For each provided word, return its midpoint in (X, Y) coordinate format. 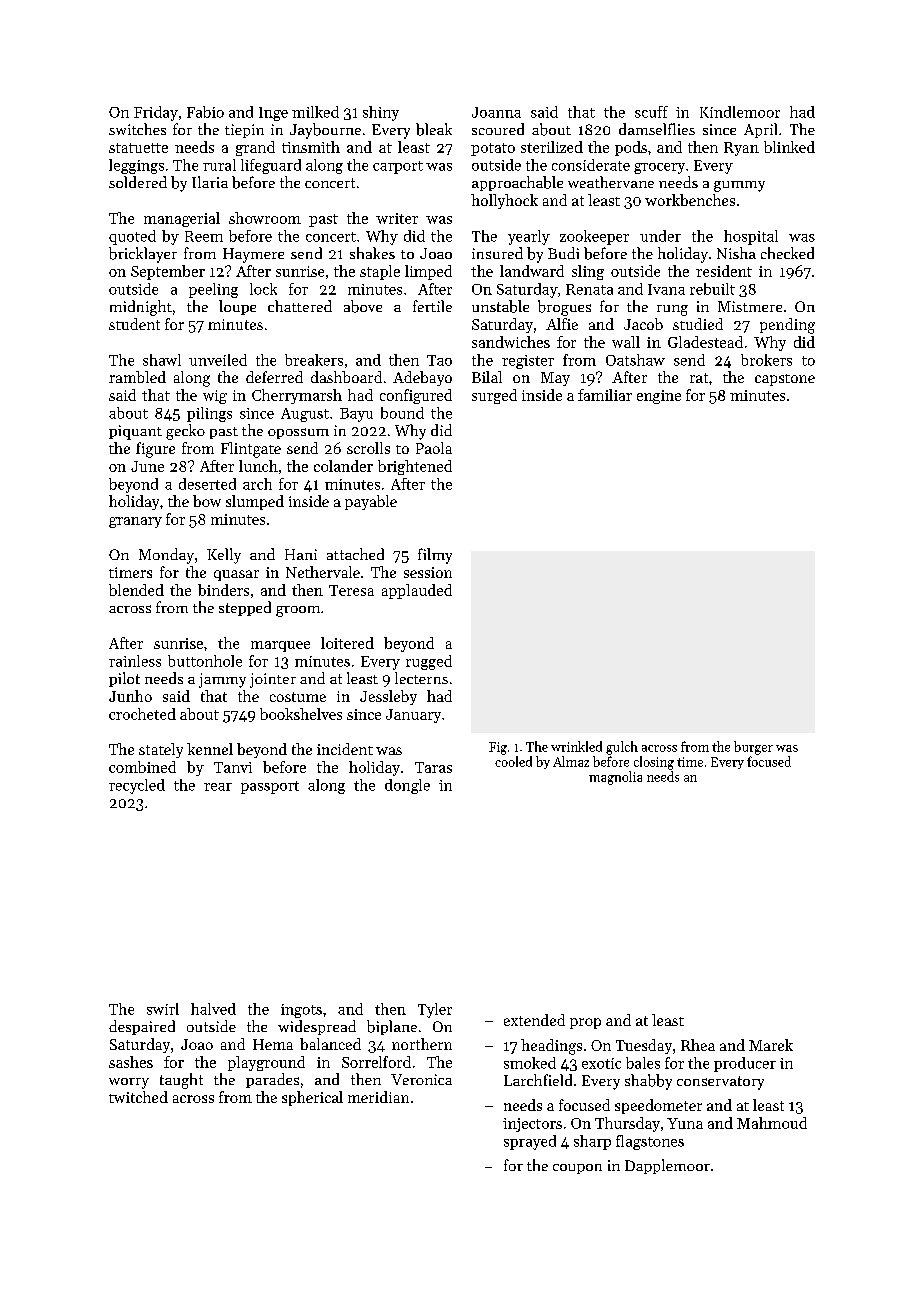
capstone (785, 380)
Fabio (205, 112)
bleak (434, 129)
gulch (622, 748)
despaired (142, 1027)
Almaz (571, 761)
